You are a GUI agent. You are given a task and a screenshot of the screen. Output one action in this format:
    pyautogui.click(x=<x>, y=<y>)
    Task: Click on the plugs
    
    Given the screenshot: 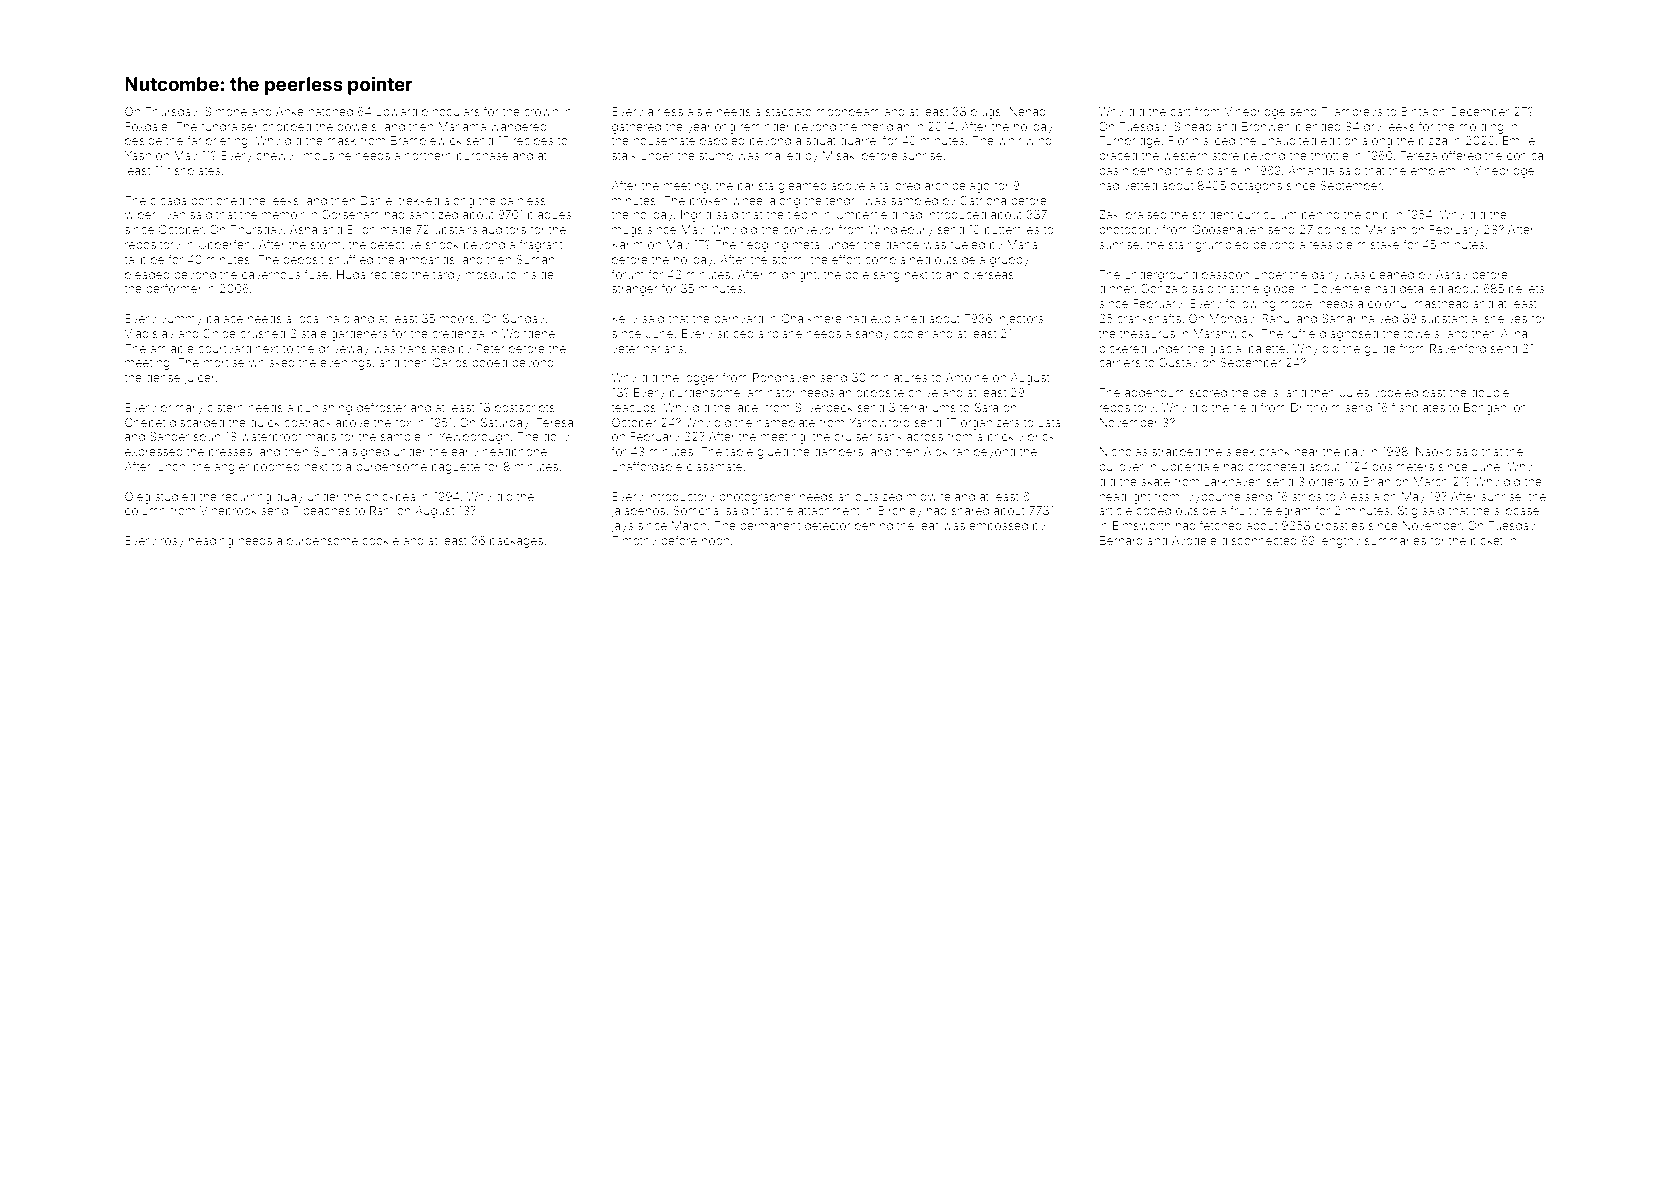 What is the action you would take?
    pyautogui.click(x=986, y=113)
